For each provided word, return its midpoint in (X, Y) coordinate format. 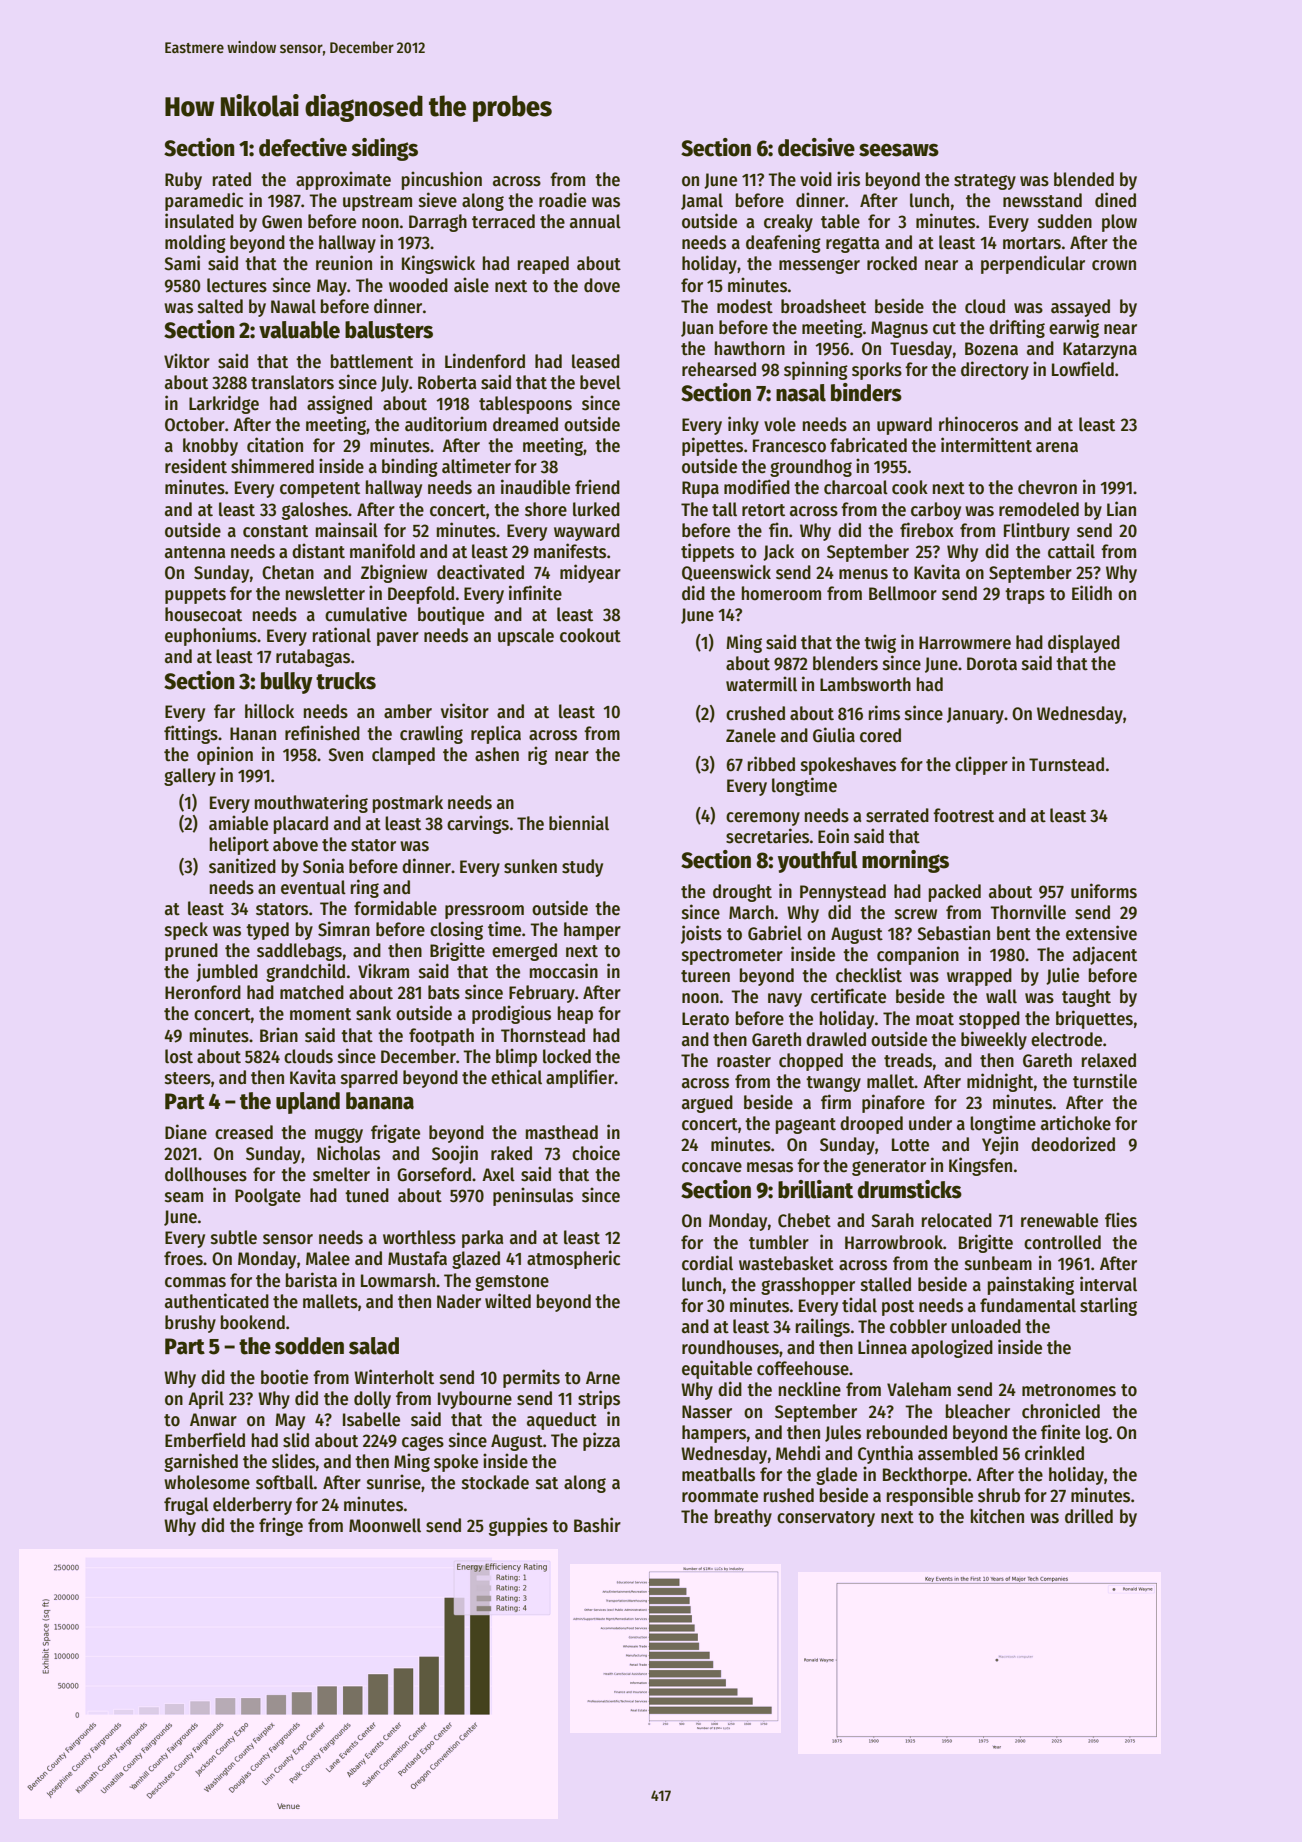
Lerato (705, 1019)
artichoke (1076, 1123)
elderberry (252, 1506)
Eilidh (1092, 593)
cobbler (918, 1326)
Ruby (183, 181)
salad (374, 1346)
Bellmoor (903, 593)
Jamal (702, 201)
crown (1114, 265)
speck (186, 931)
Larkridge (224, 404)
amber (408, 711)
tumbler (779, 1242)
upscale (526, 637)
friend (597, 487)
